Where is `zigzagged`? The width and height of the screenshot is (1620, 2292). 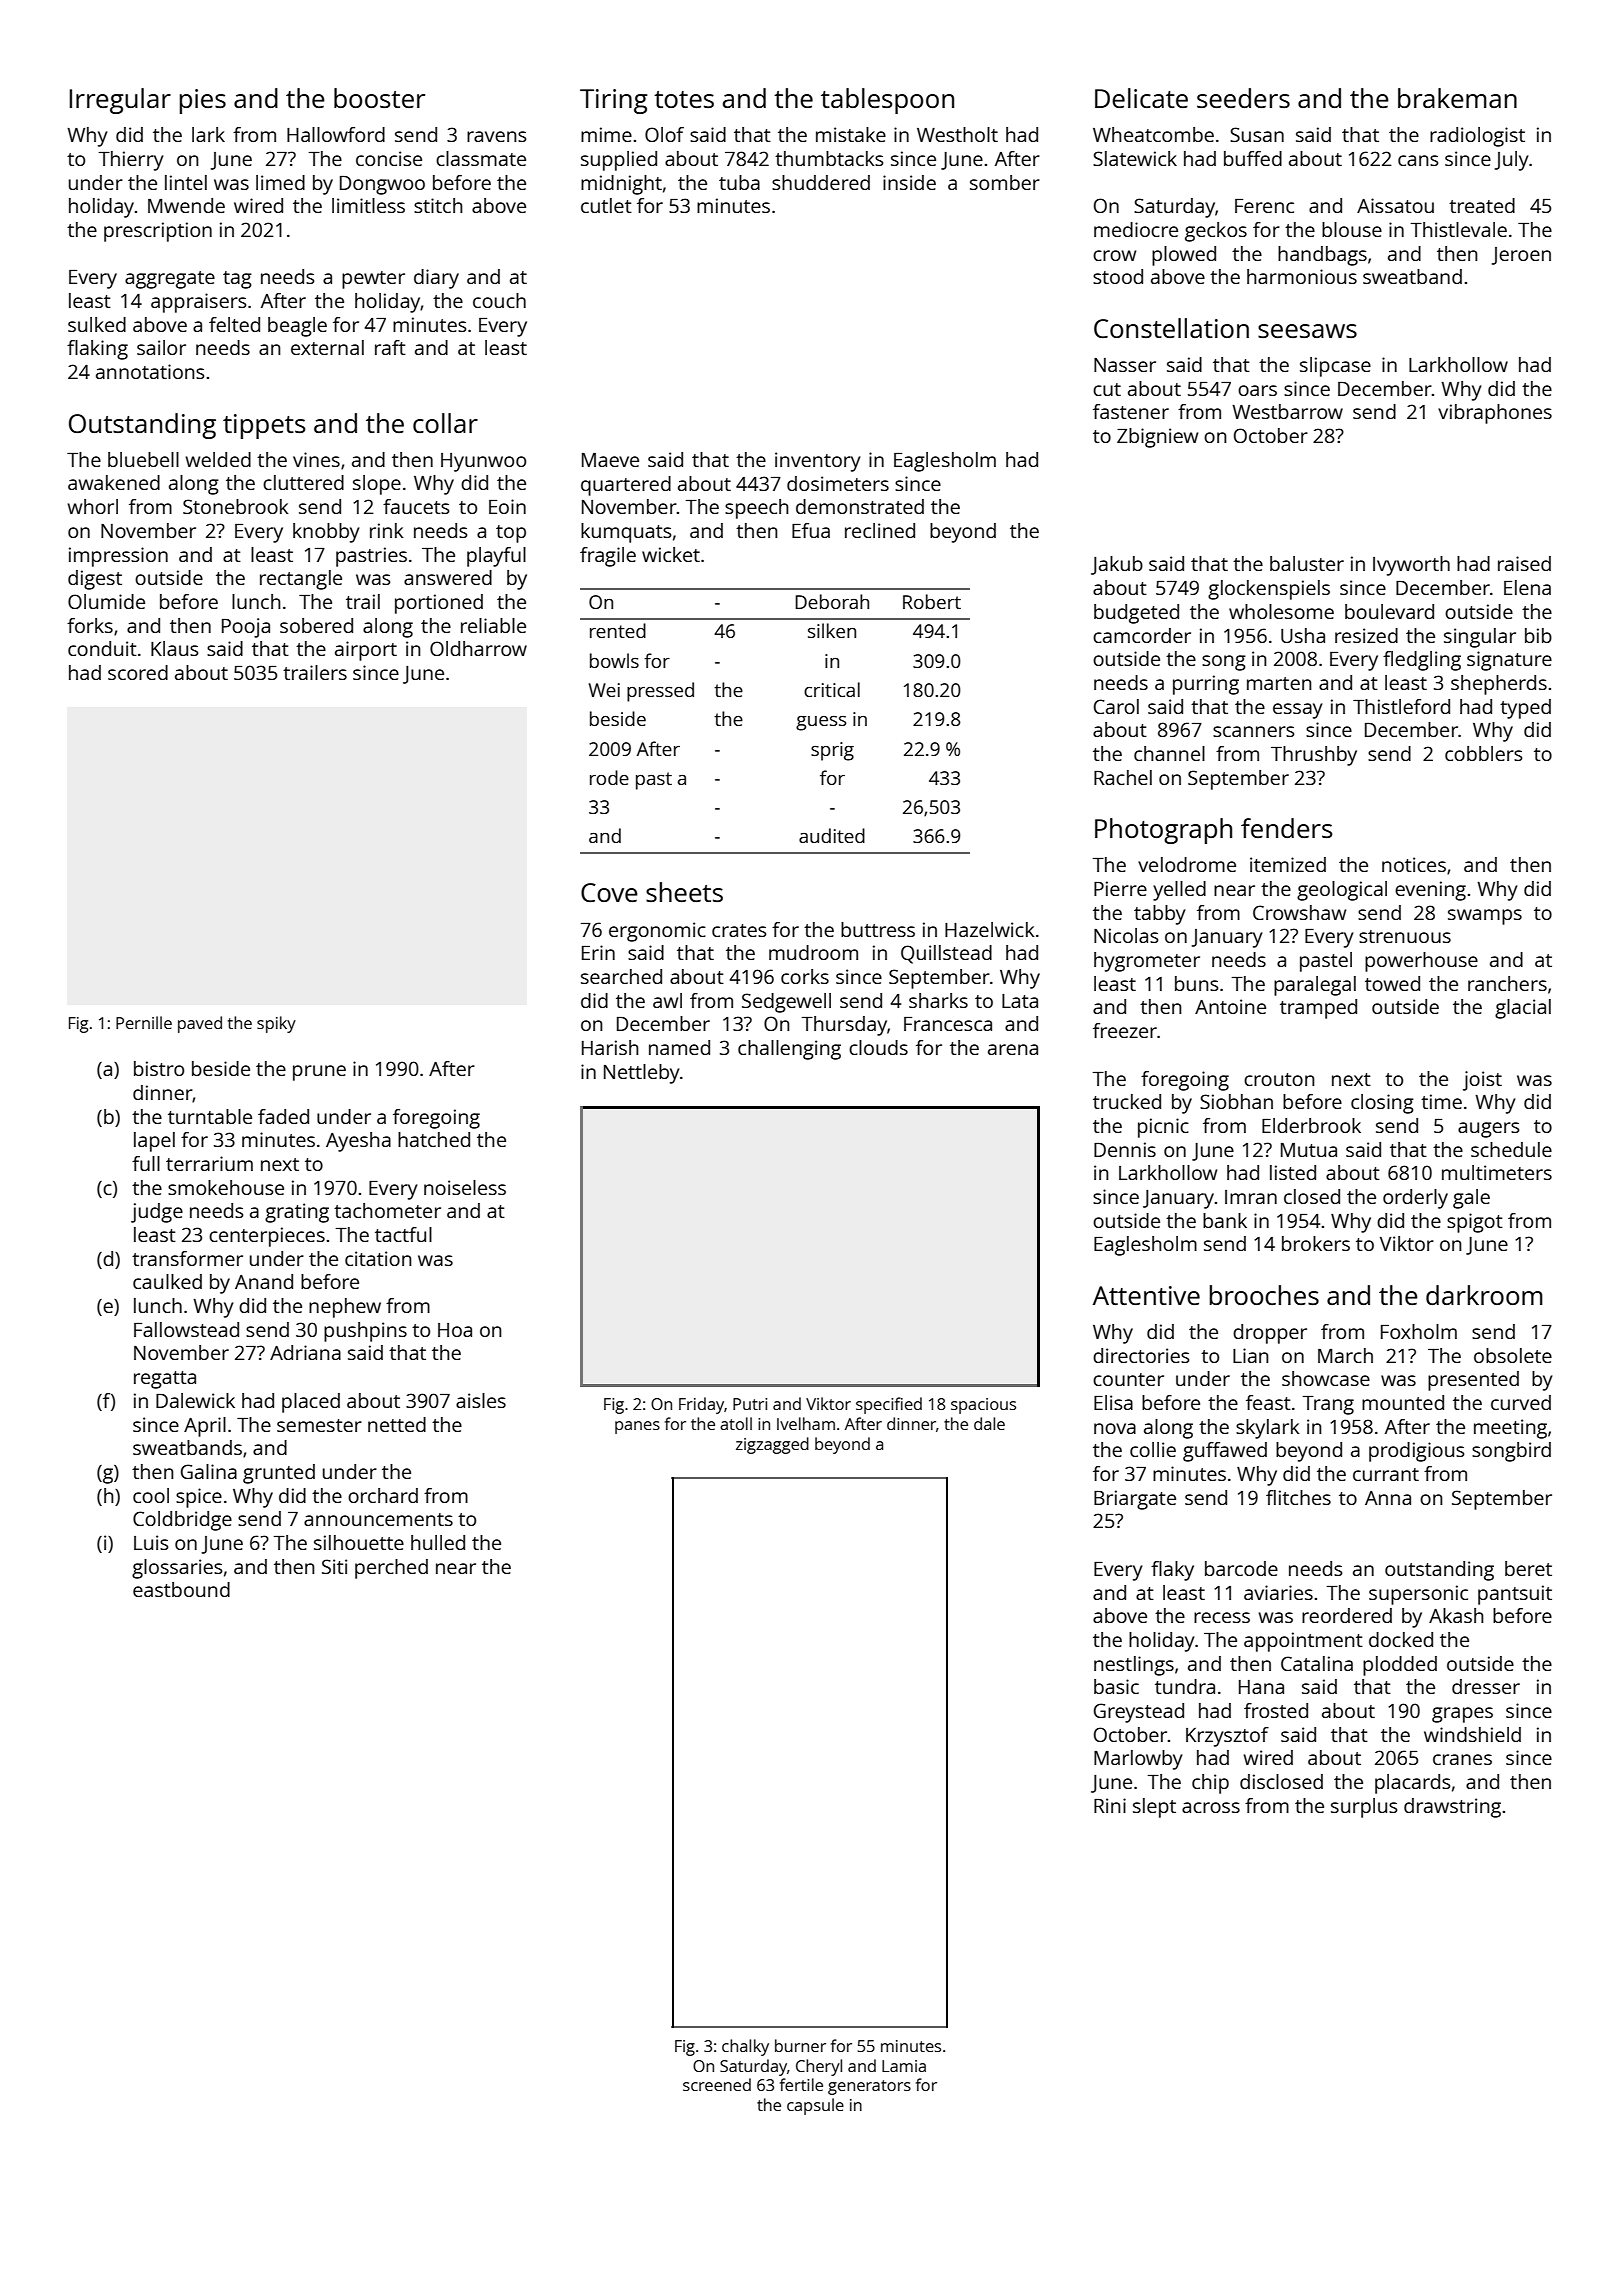 zigzagged is located at coordinates (772, 1445).
